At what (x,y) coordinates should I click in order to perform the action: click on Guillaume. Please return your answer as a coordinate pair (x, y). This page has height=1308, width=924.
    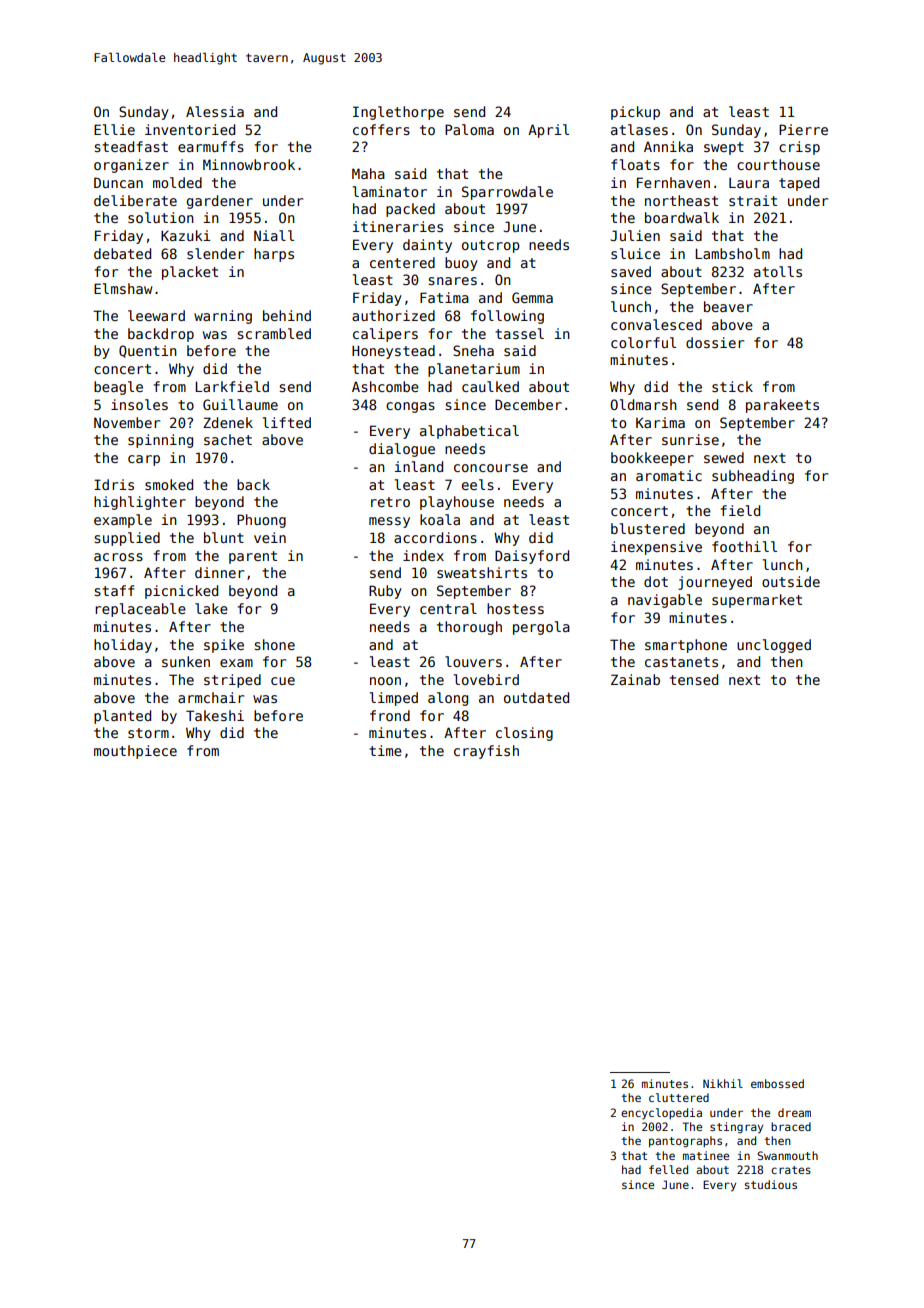
    Looking at the image, I should click on (240, 404).
